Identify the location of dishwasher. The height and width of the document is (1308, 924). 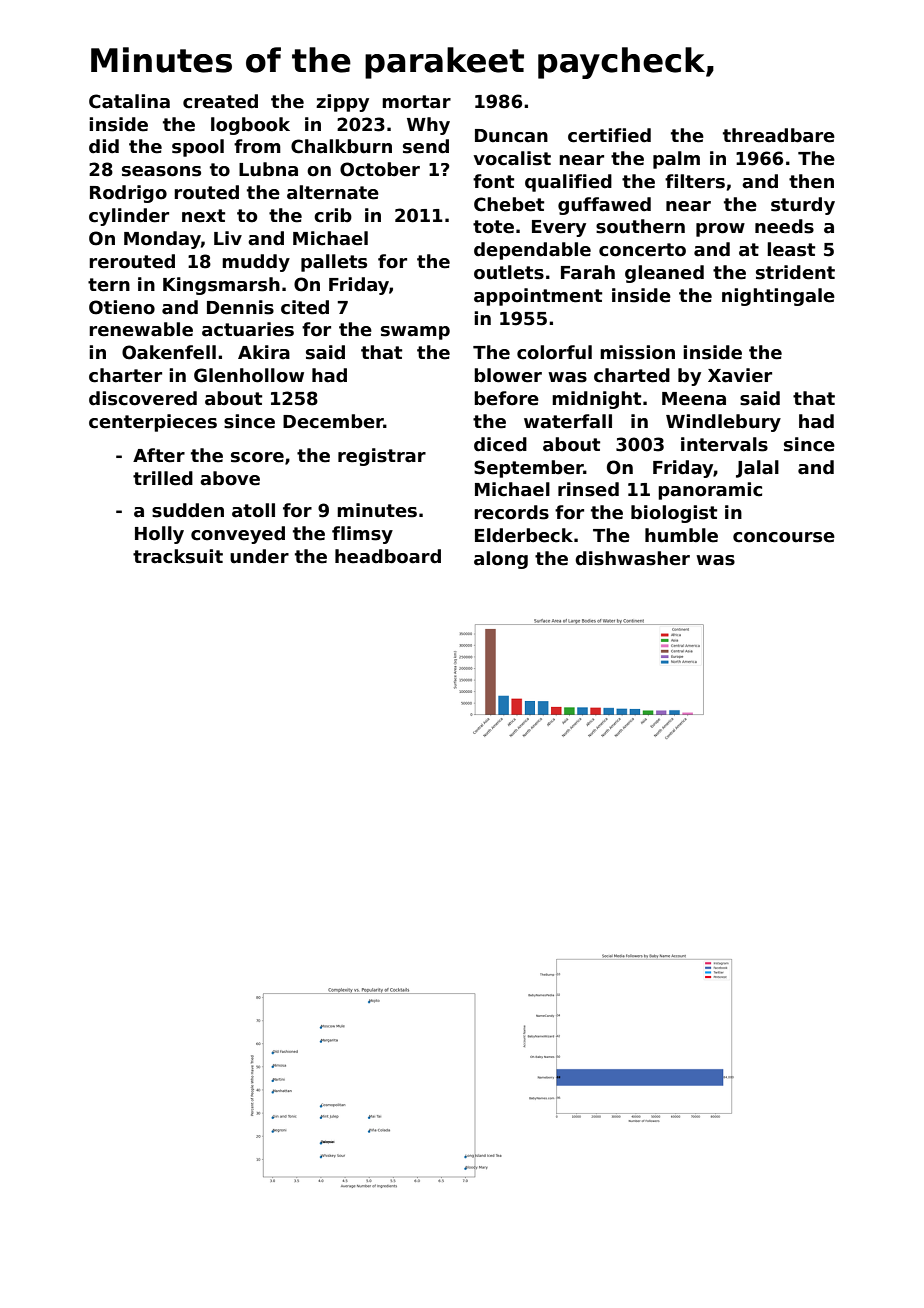
(632, 558).
